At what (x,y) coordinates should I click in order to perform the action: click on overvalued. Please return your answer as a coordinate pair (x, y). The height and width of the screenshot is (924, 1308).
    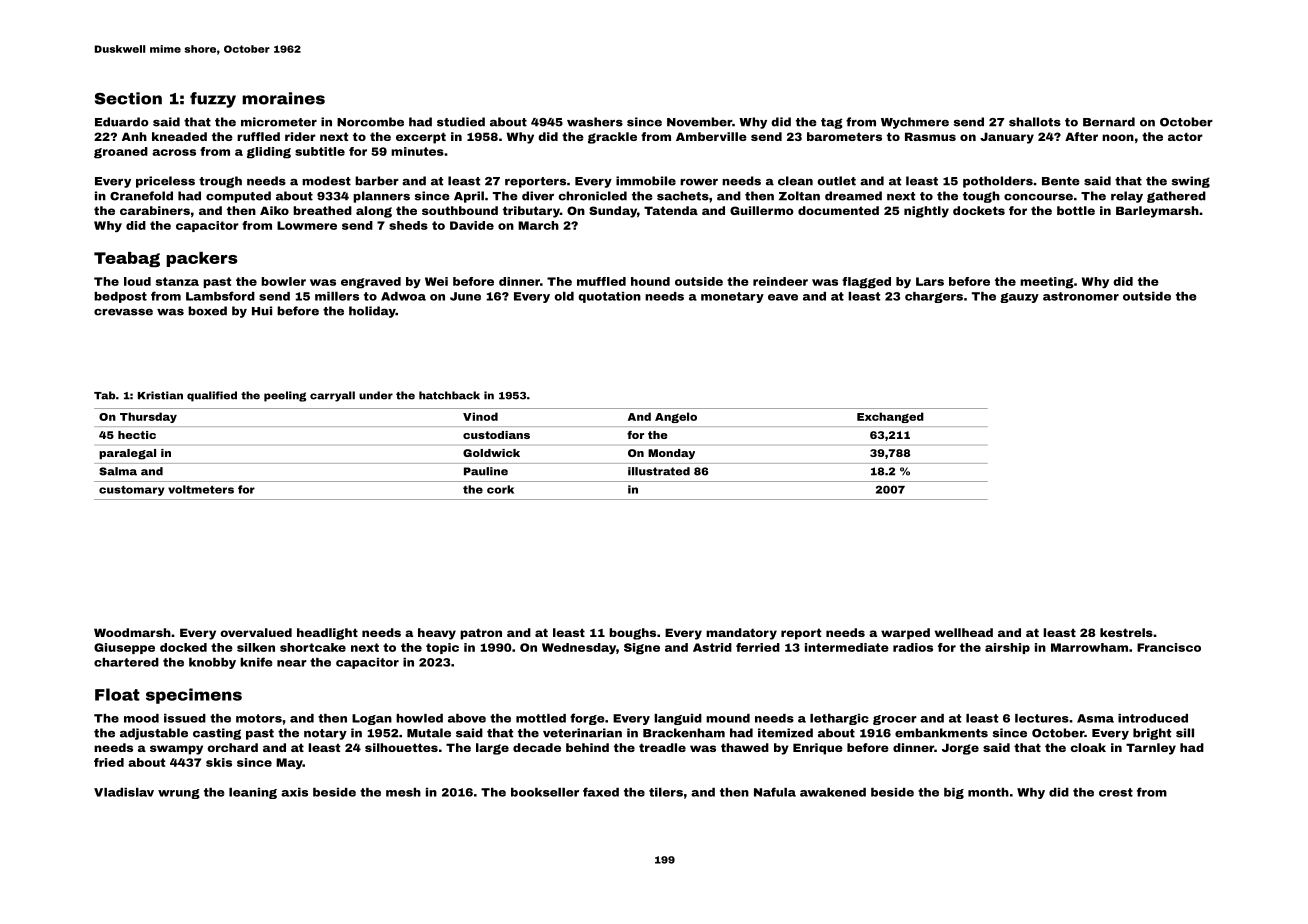
    Looking at the image, I should click on (256, 632).
